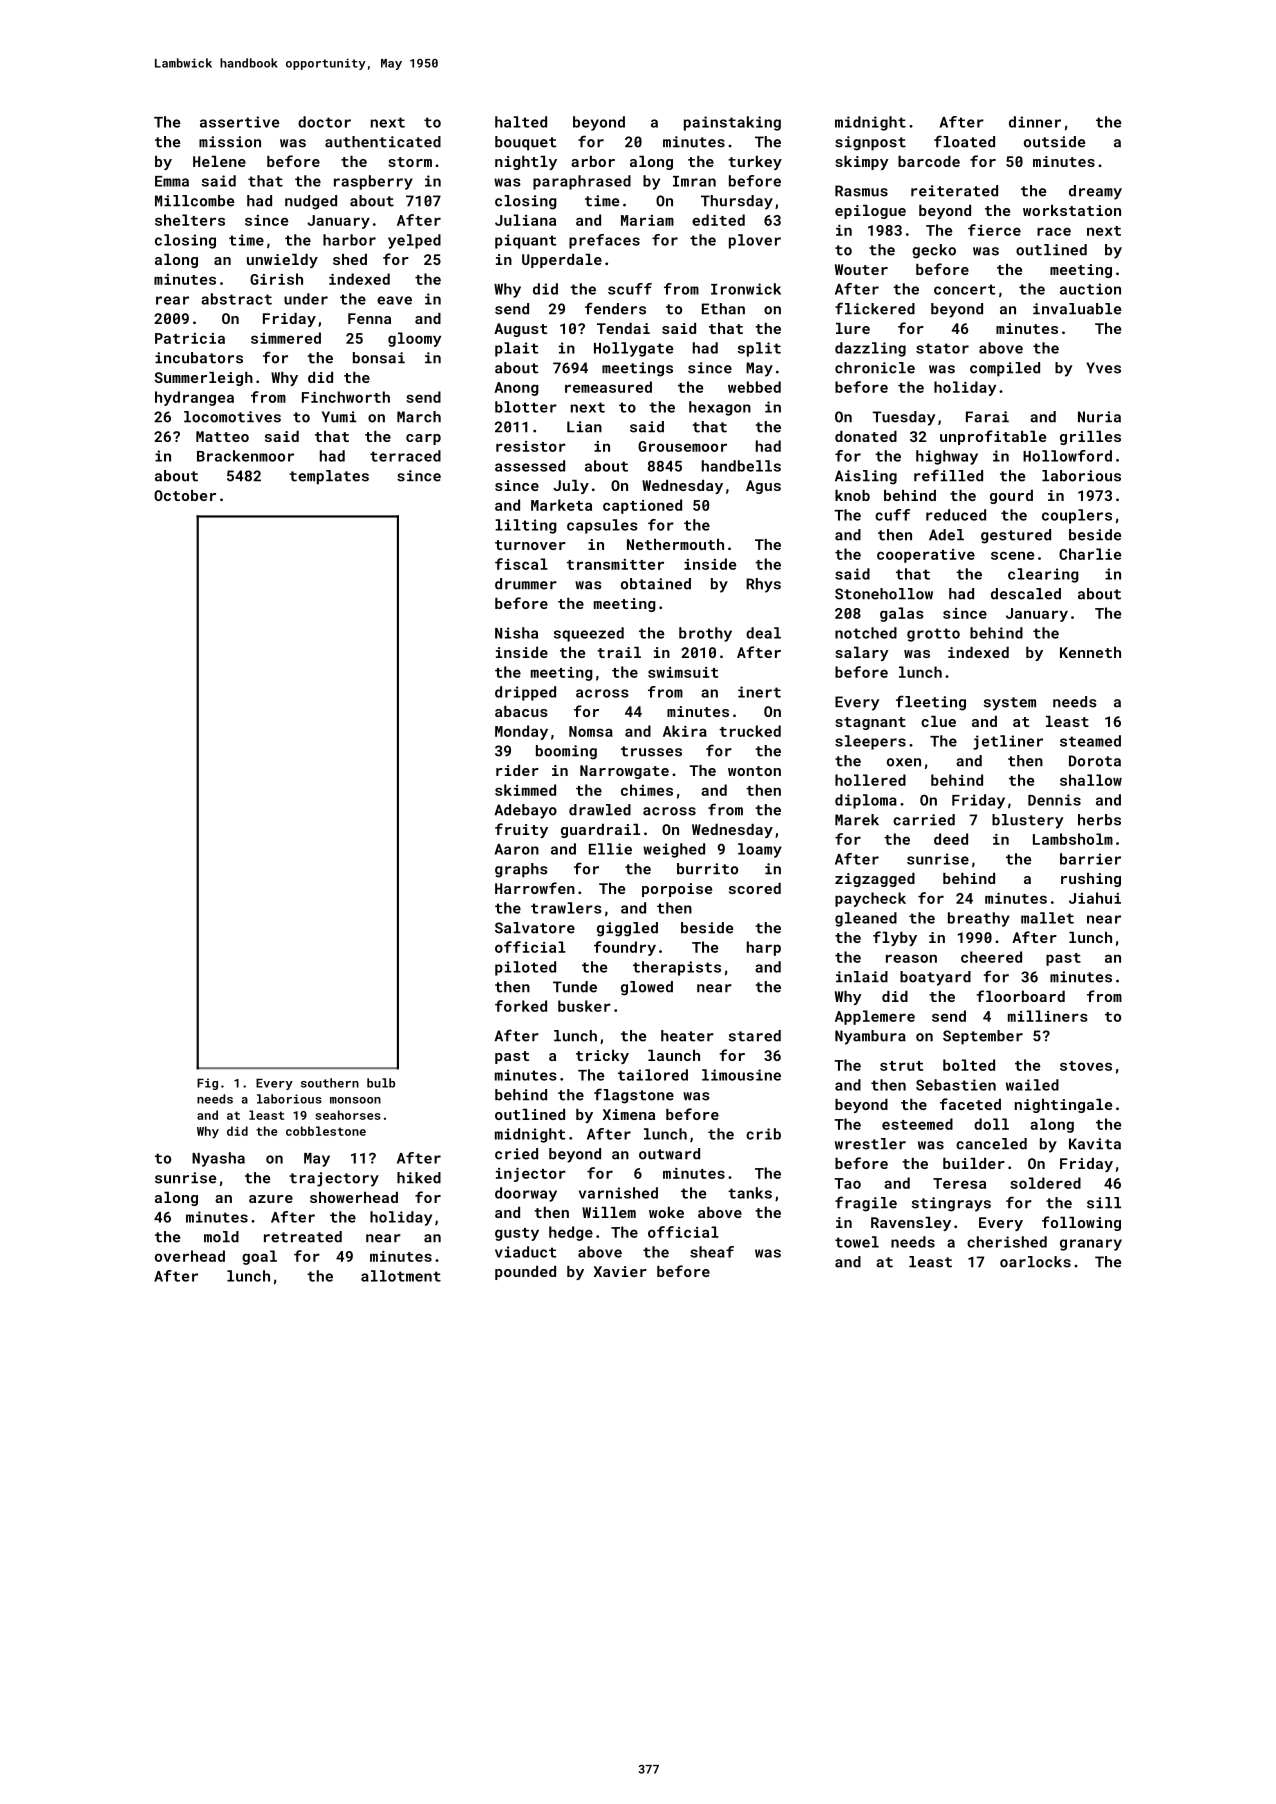 The height and width of the screenshot is (1804, 1276). What do you see at coordinates (517, 770) in the screenshot?
I see `rider` at bounding box center [517, 770].
